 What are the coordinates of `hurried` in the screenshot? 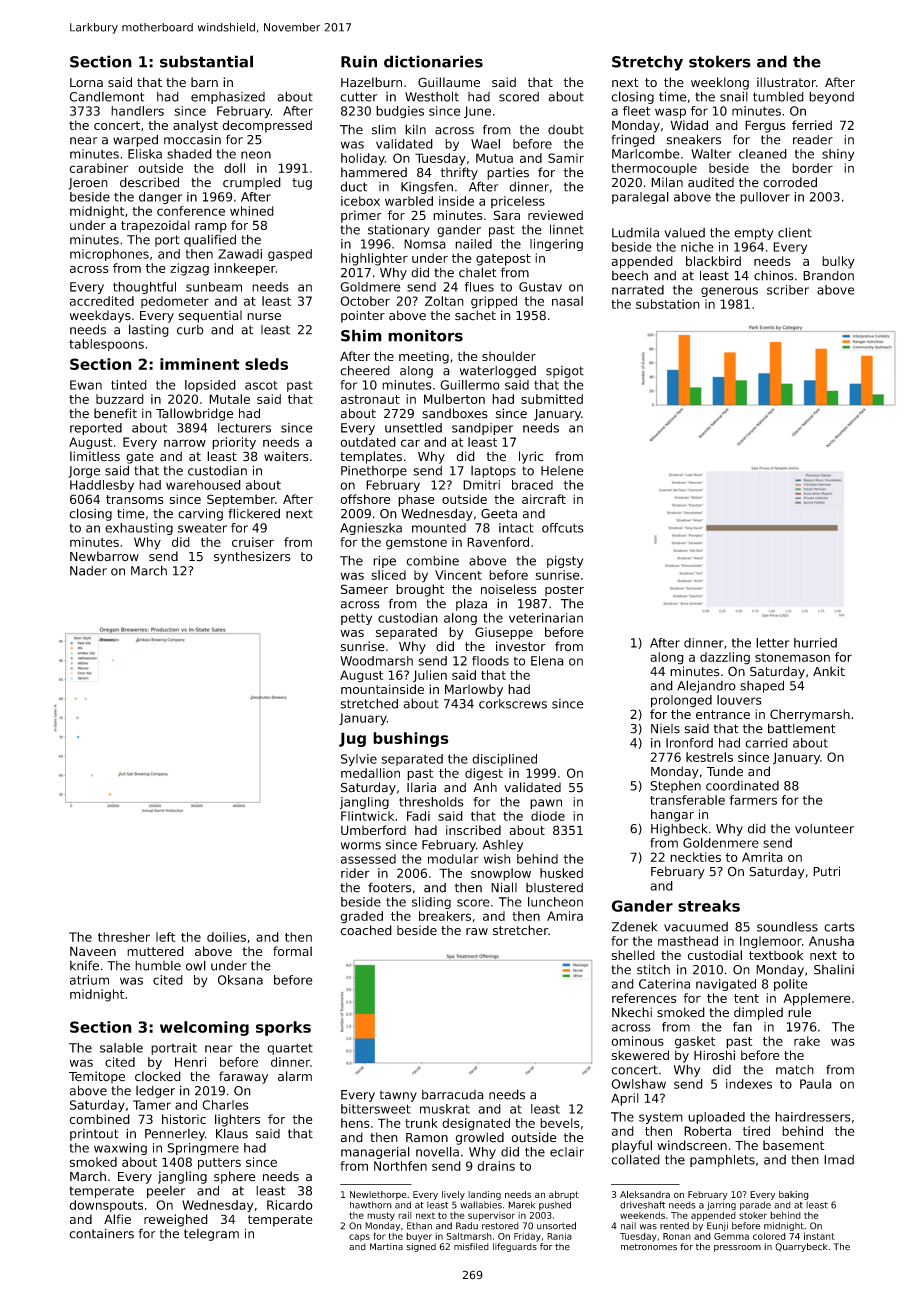 It's located at (815, 643).
